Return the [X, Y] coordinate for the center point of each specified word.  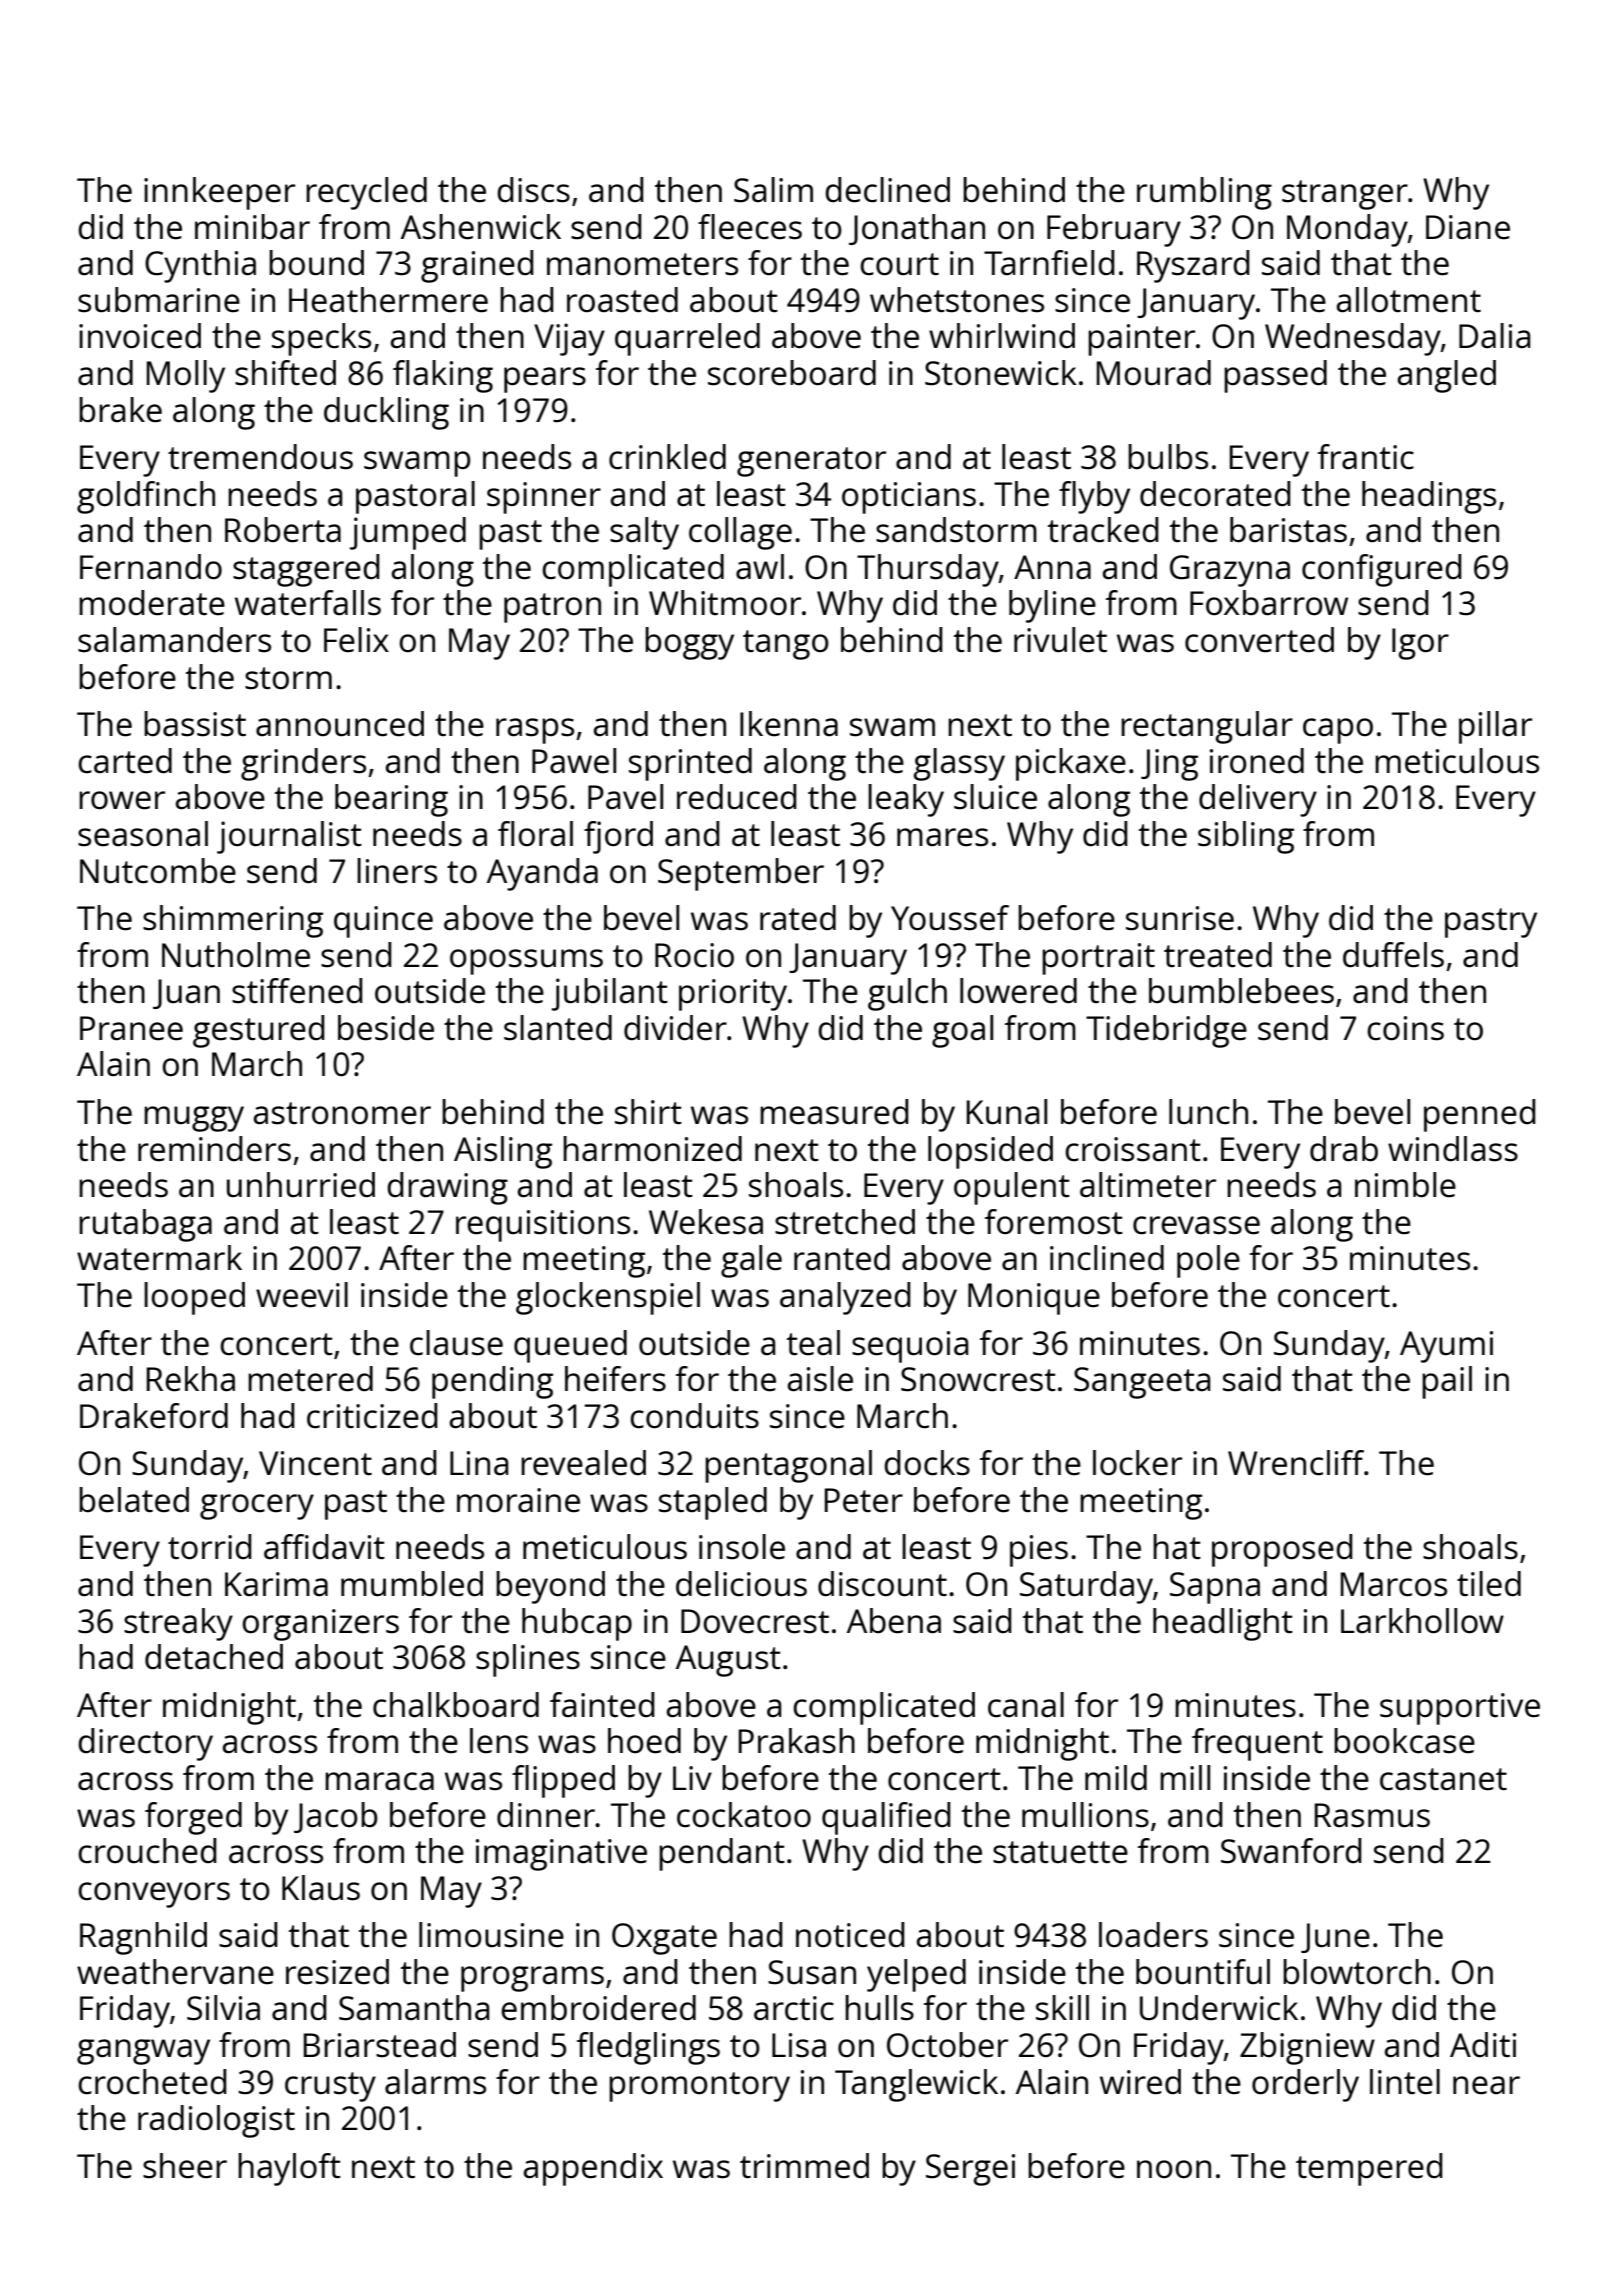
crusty [330, 2087]
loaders [1153, 1935]
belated [134, 1500]
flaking [443, 376]
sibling [1246, 837]
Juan [186, 994]
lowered [1018, 991]
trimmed [804, 2166]
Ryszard [1193, 266]
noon [1174, 2169]
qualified [886, 1818]
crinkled [667, 457]
